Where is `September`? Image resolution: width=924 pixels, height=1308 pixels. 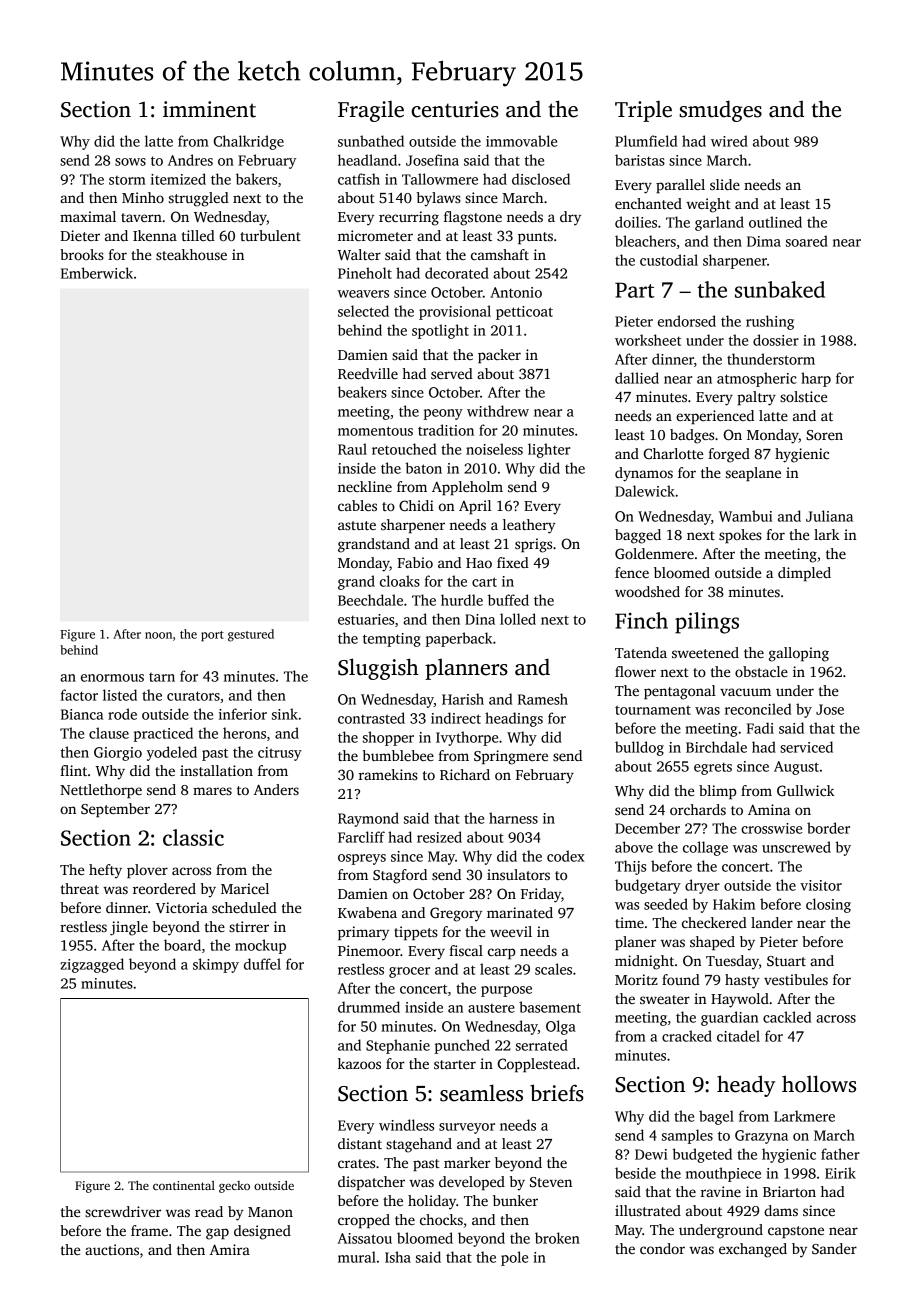 September is located at coordinates (115, 810).
